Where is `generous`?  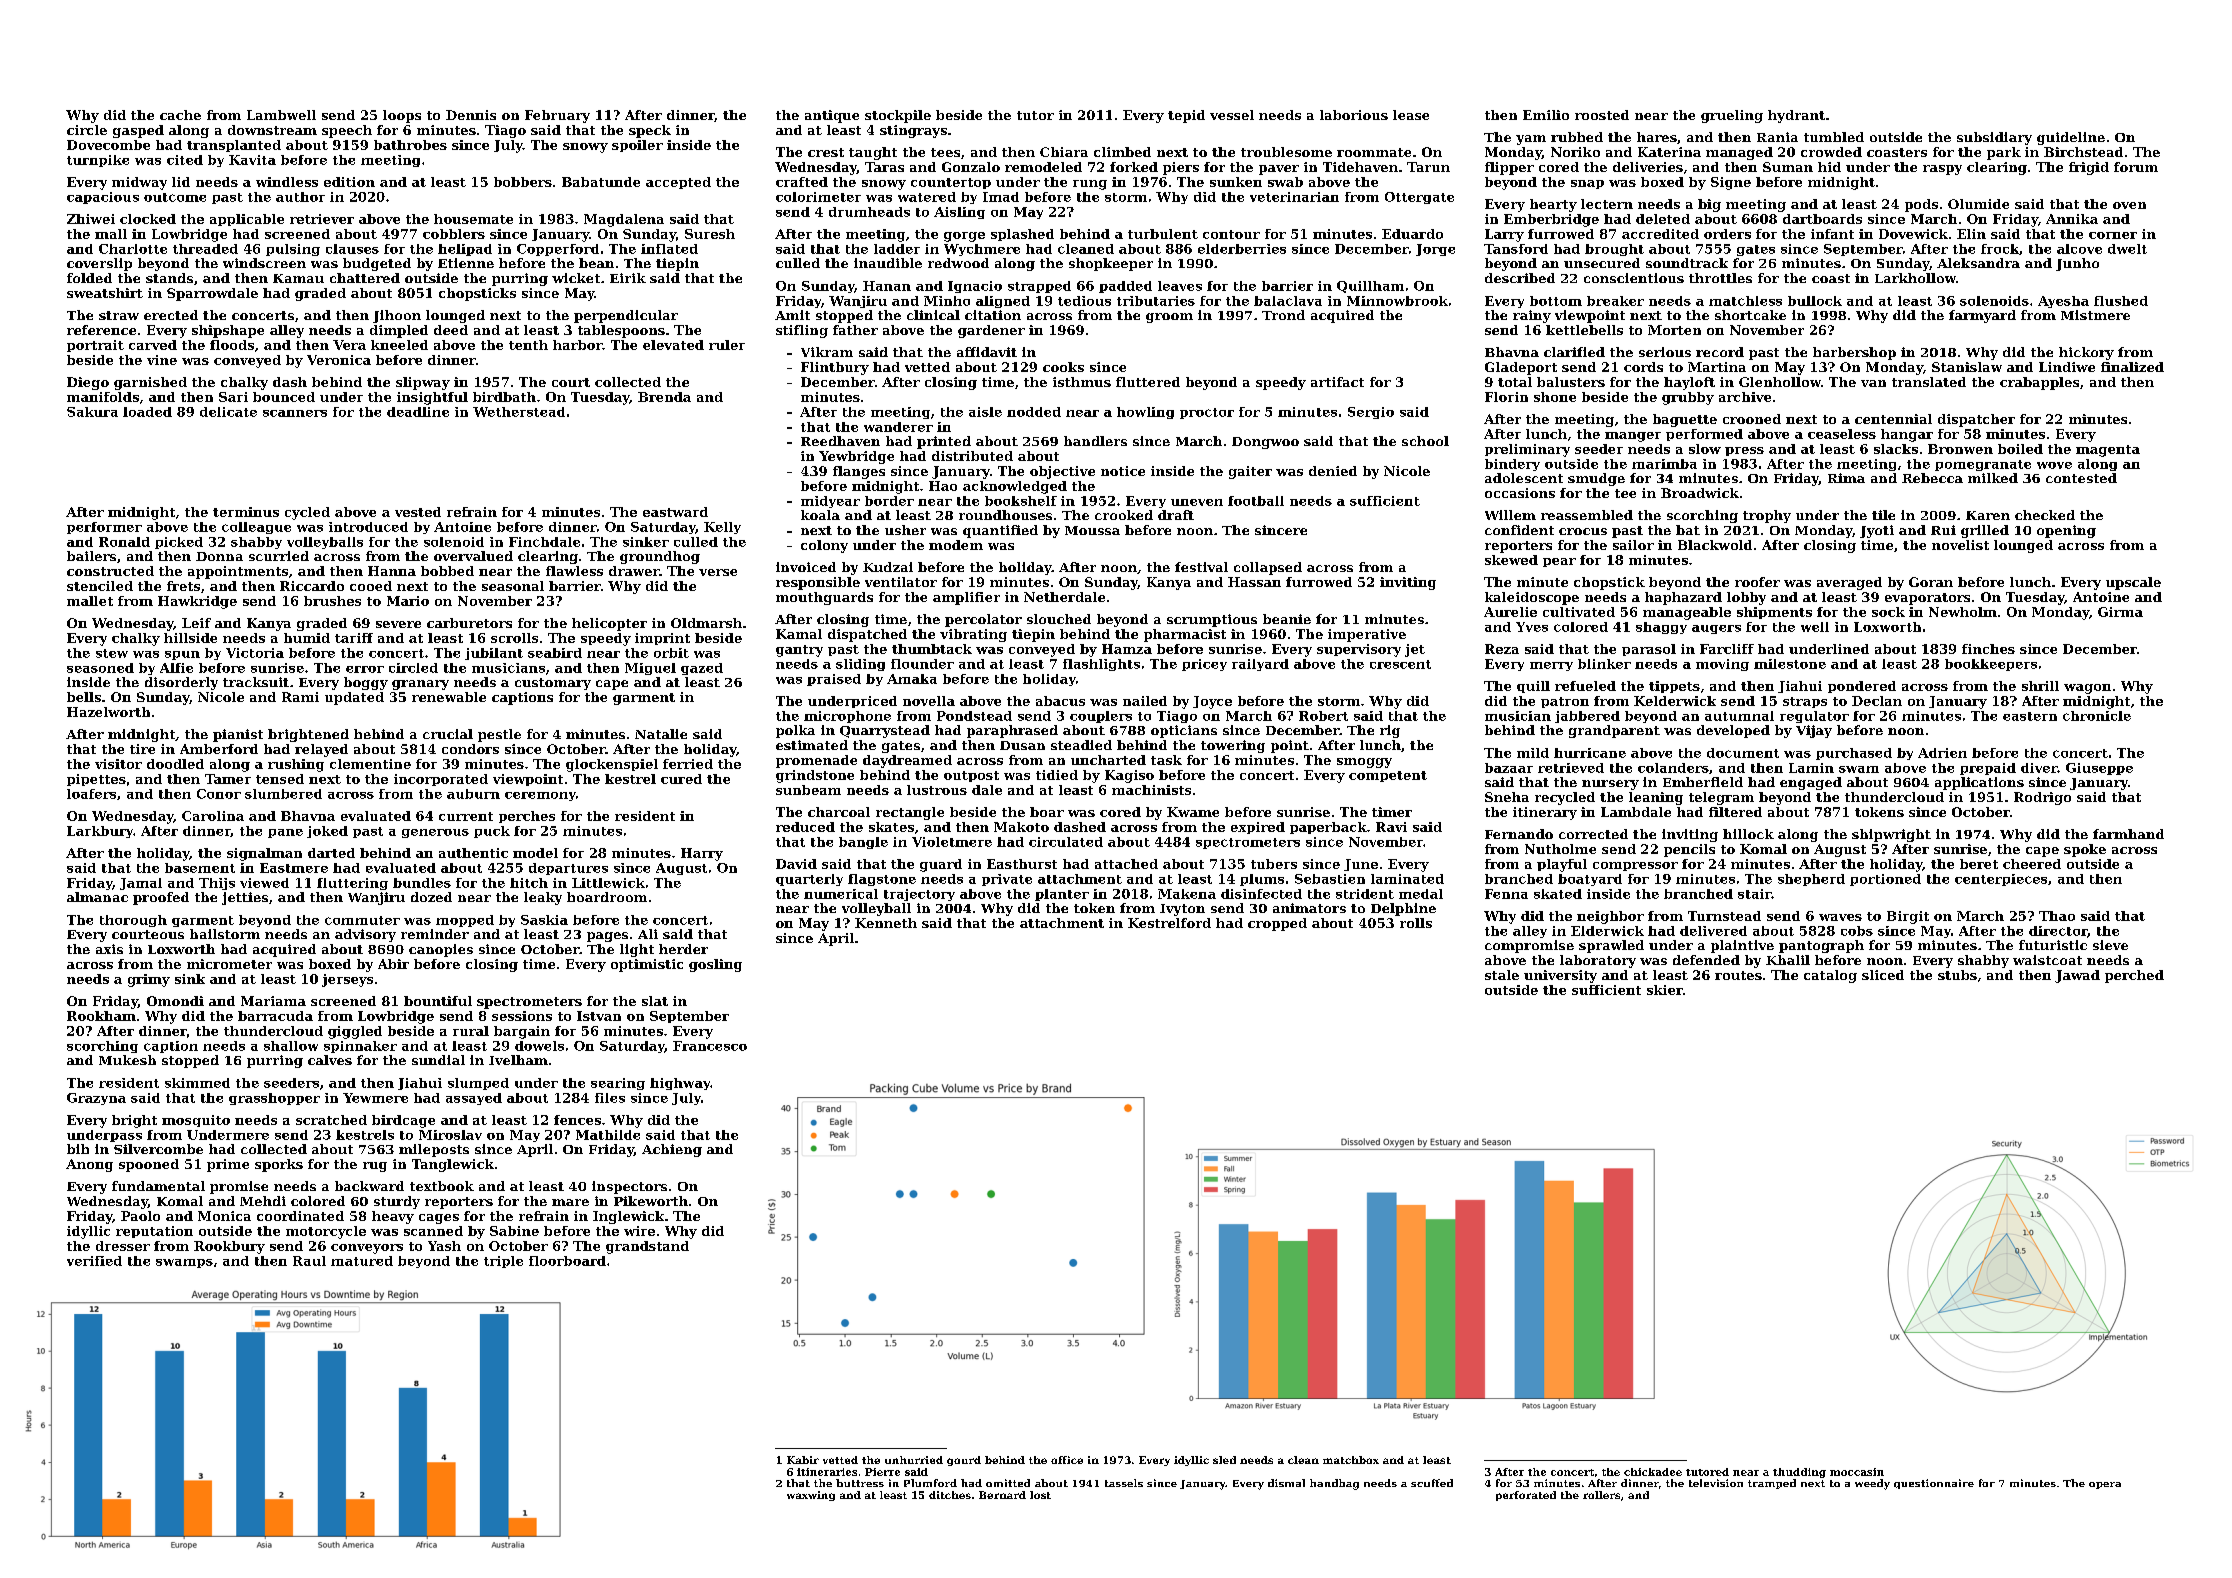
generous is located at coordinates (435, 833).
